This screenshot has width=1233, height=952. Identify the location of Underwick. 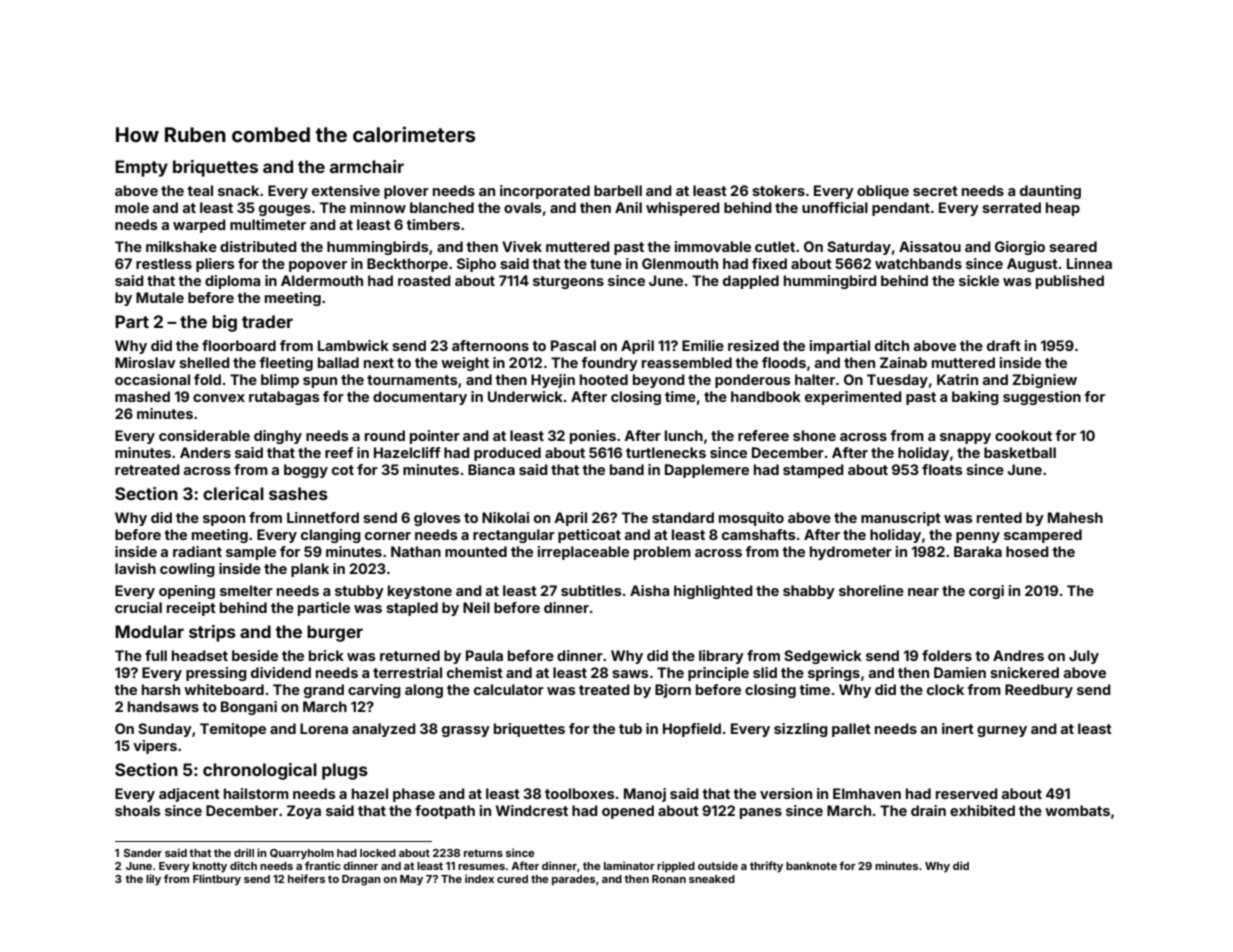
(525, 396).
